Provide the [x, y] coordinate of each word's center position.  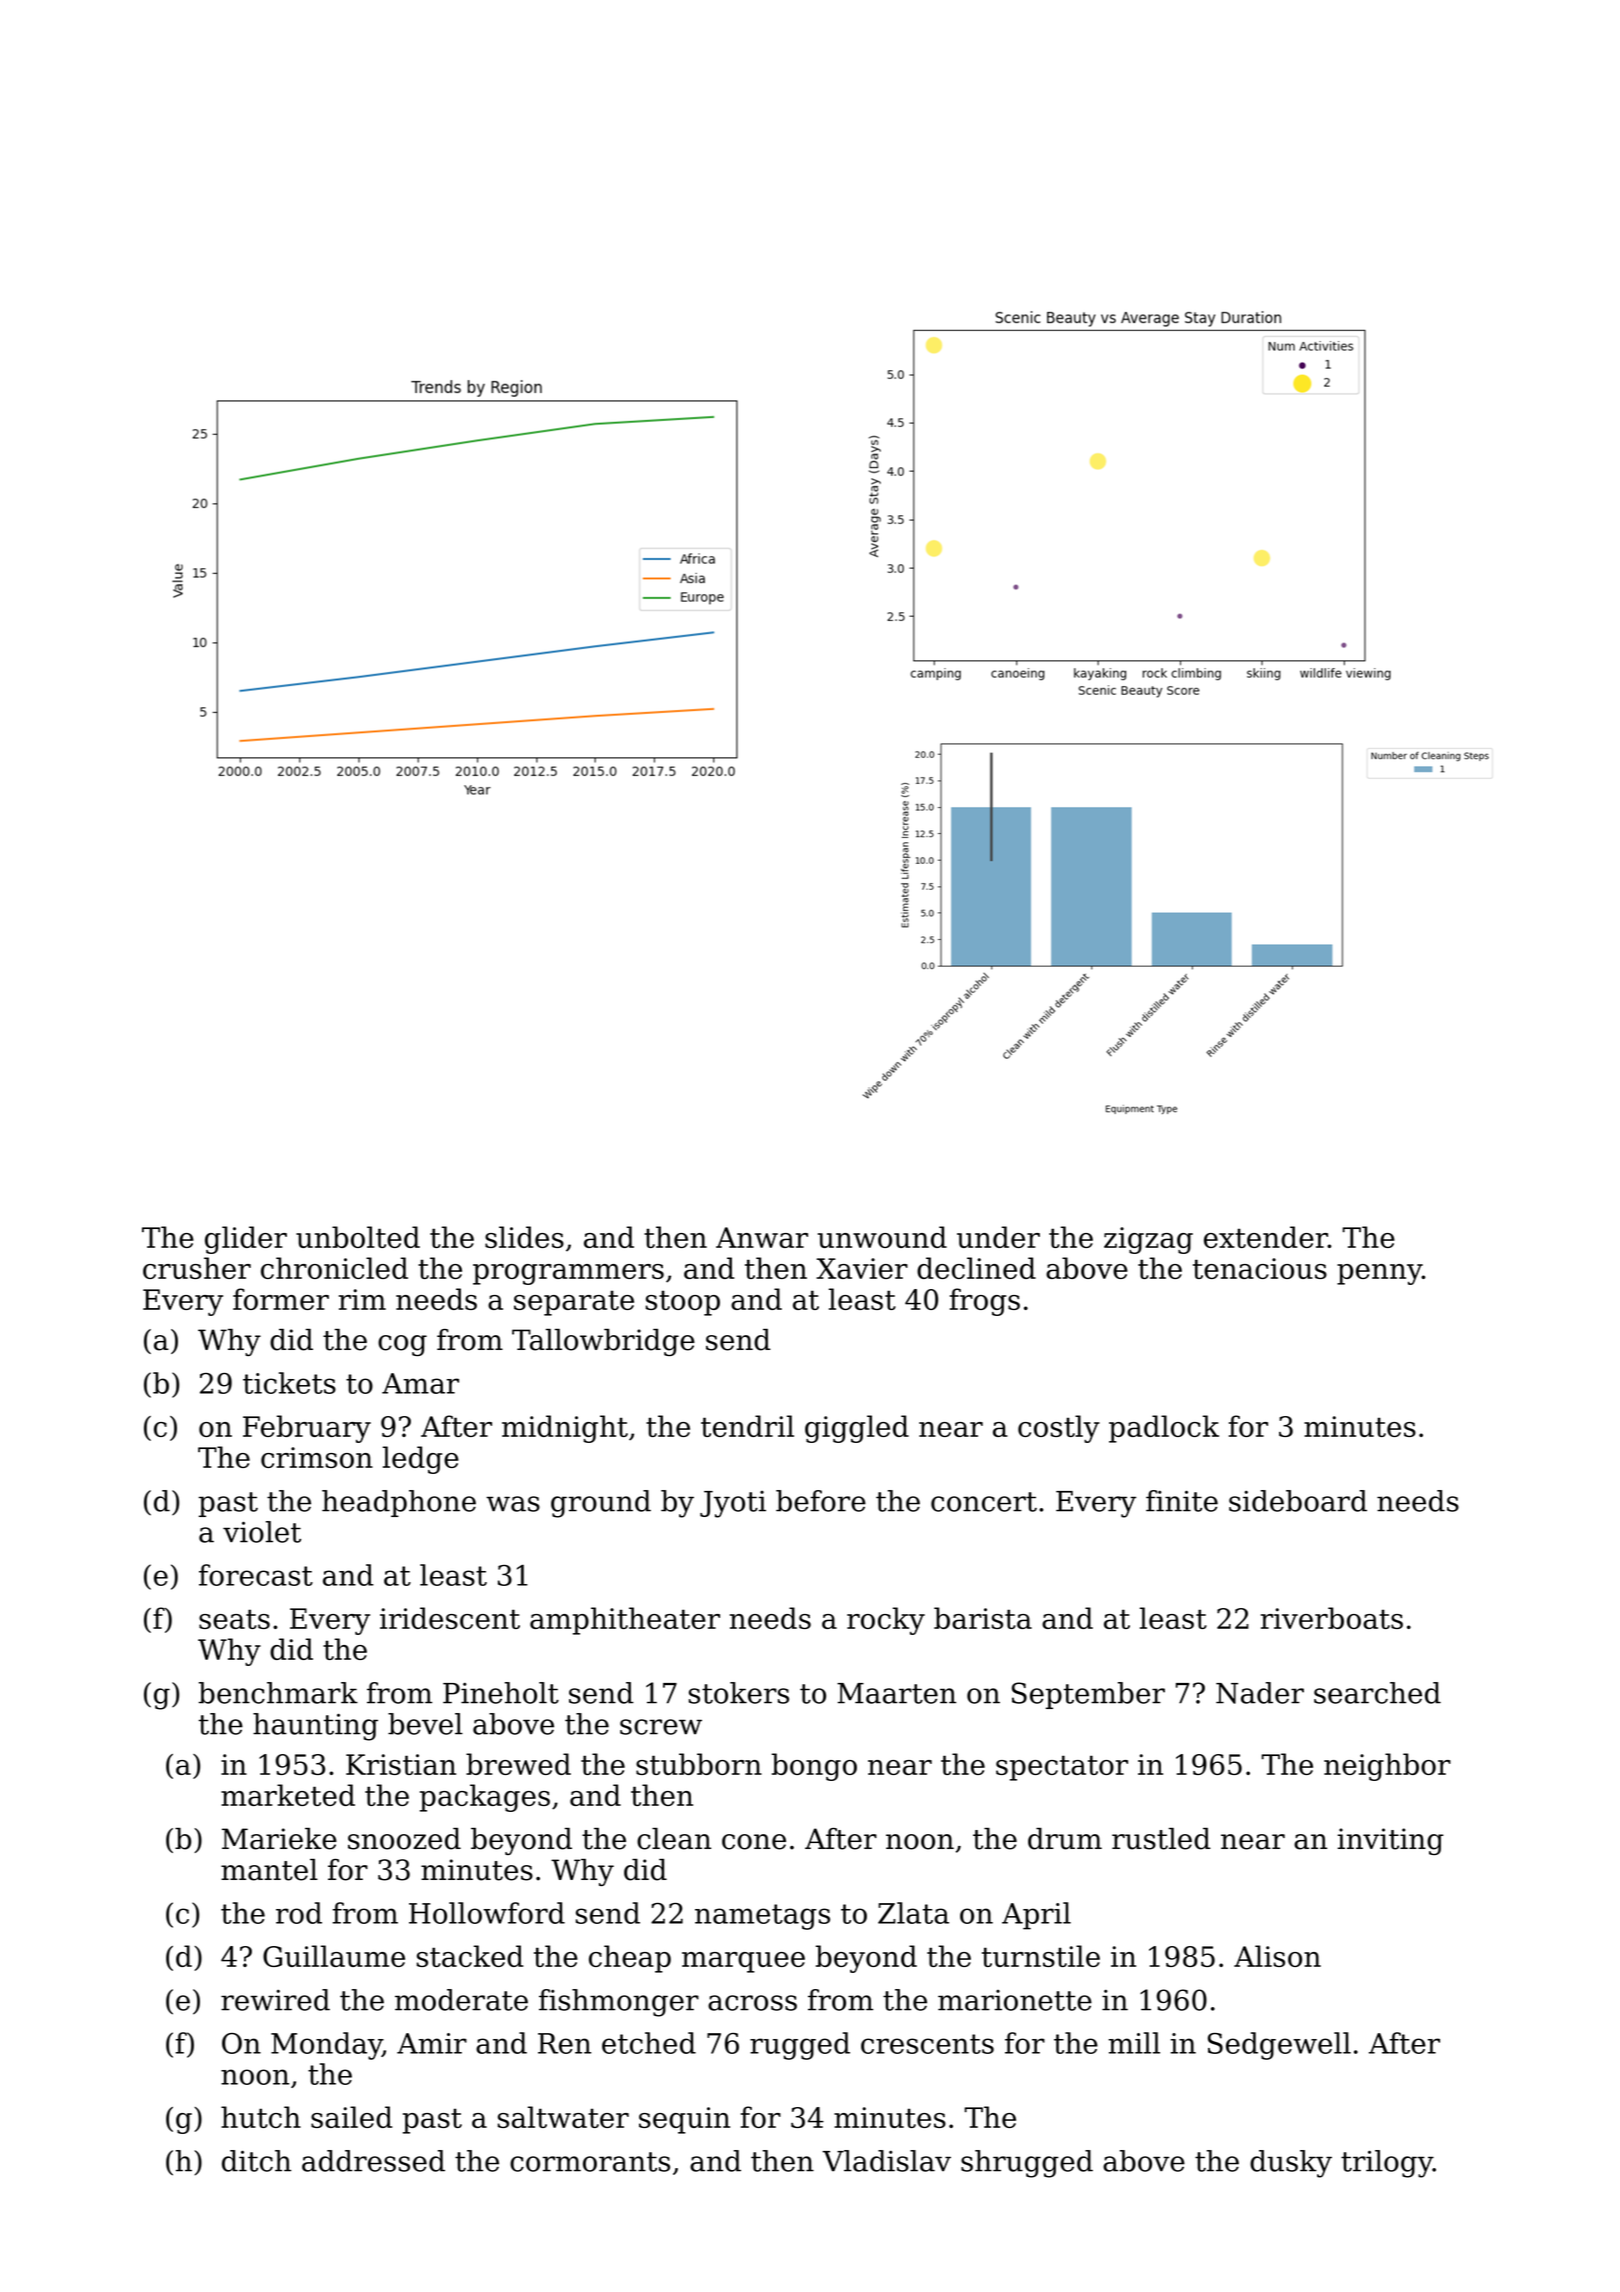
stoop [683, 1303]
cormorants [590, 2162]
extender [1266, 1237]
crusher [197, 1268]
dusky [1291, 2164]
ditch [256, 2161]
